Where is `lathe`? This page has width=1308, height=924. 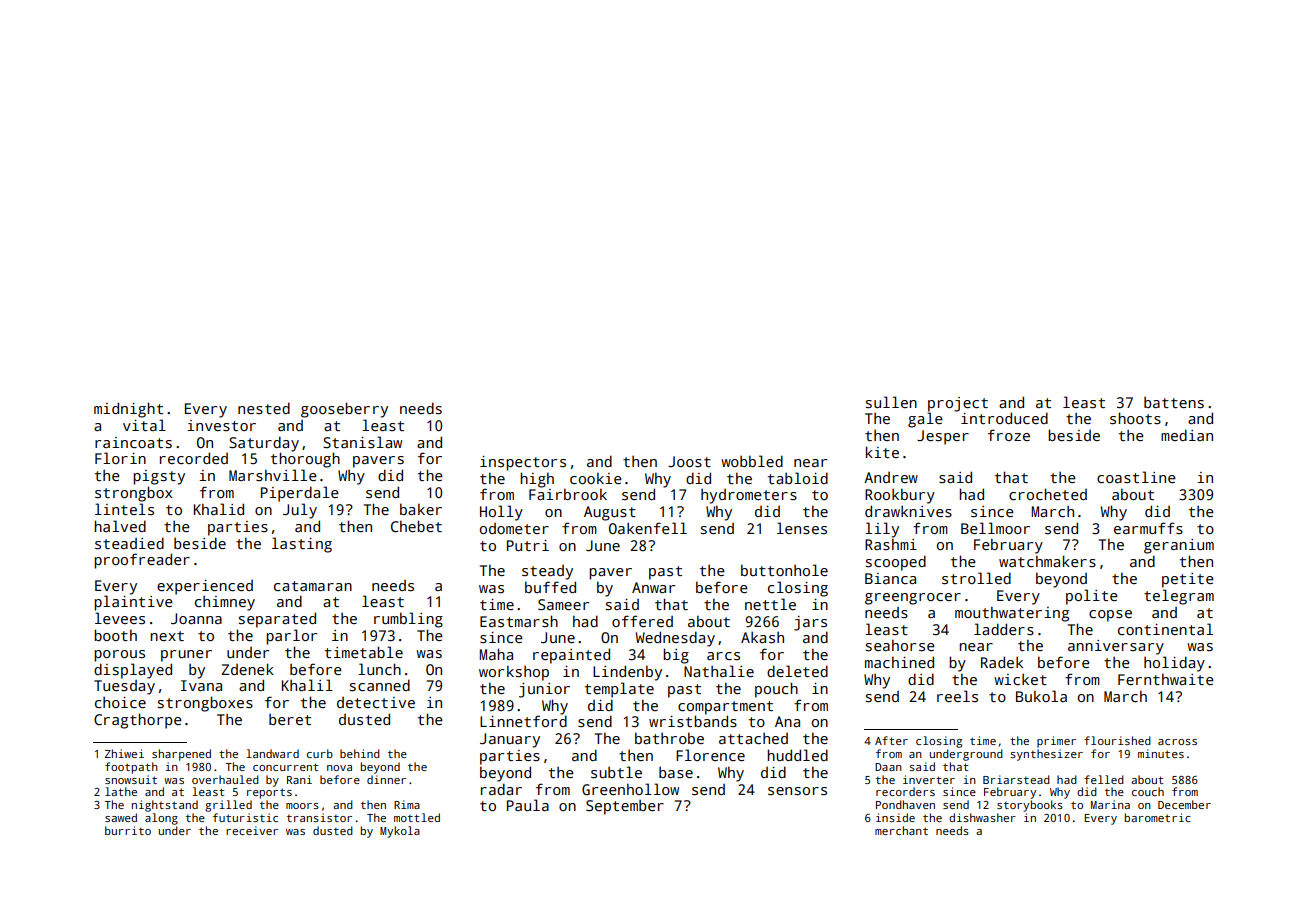 lathe is located at coordinates (121, 791).
